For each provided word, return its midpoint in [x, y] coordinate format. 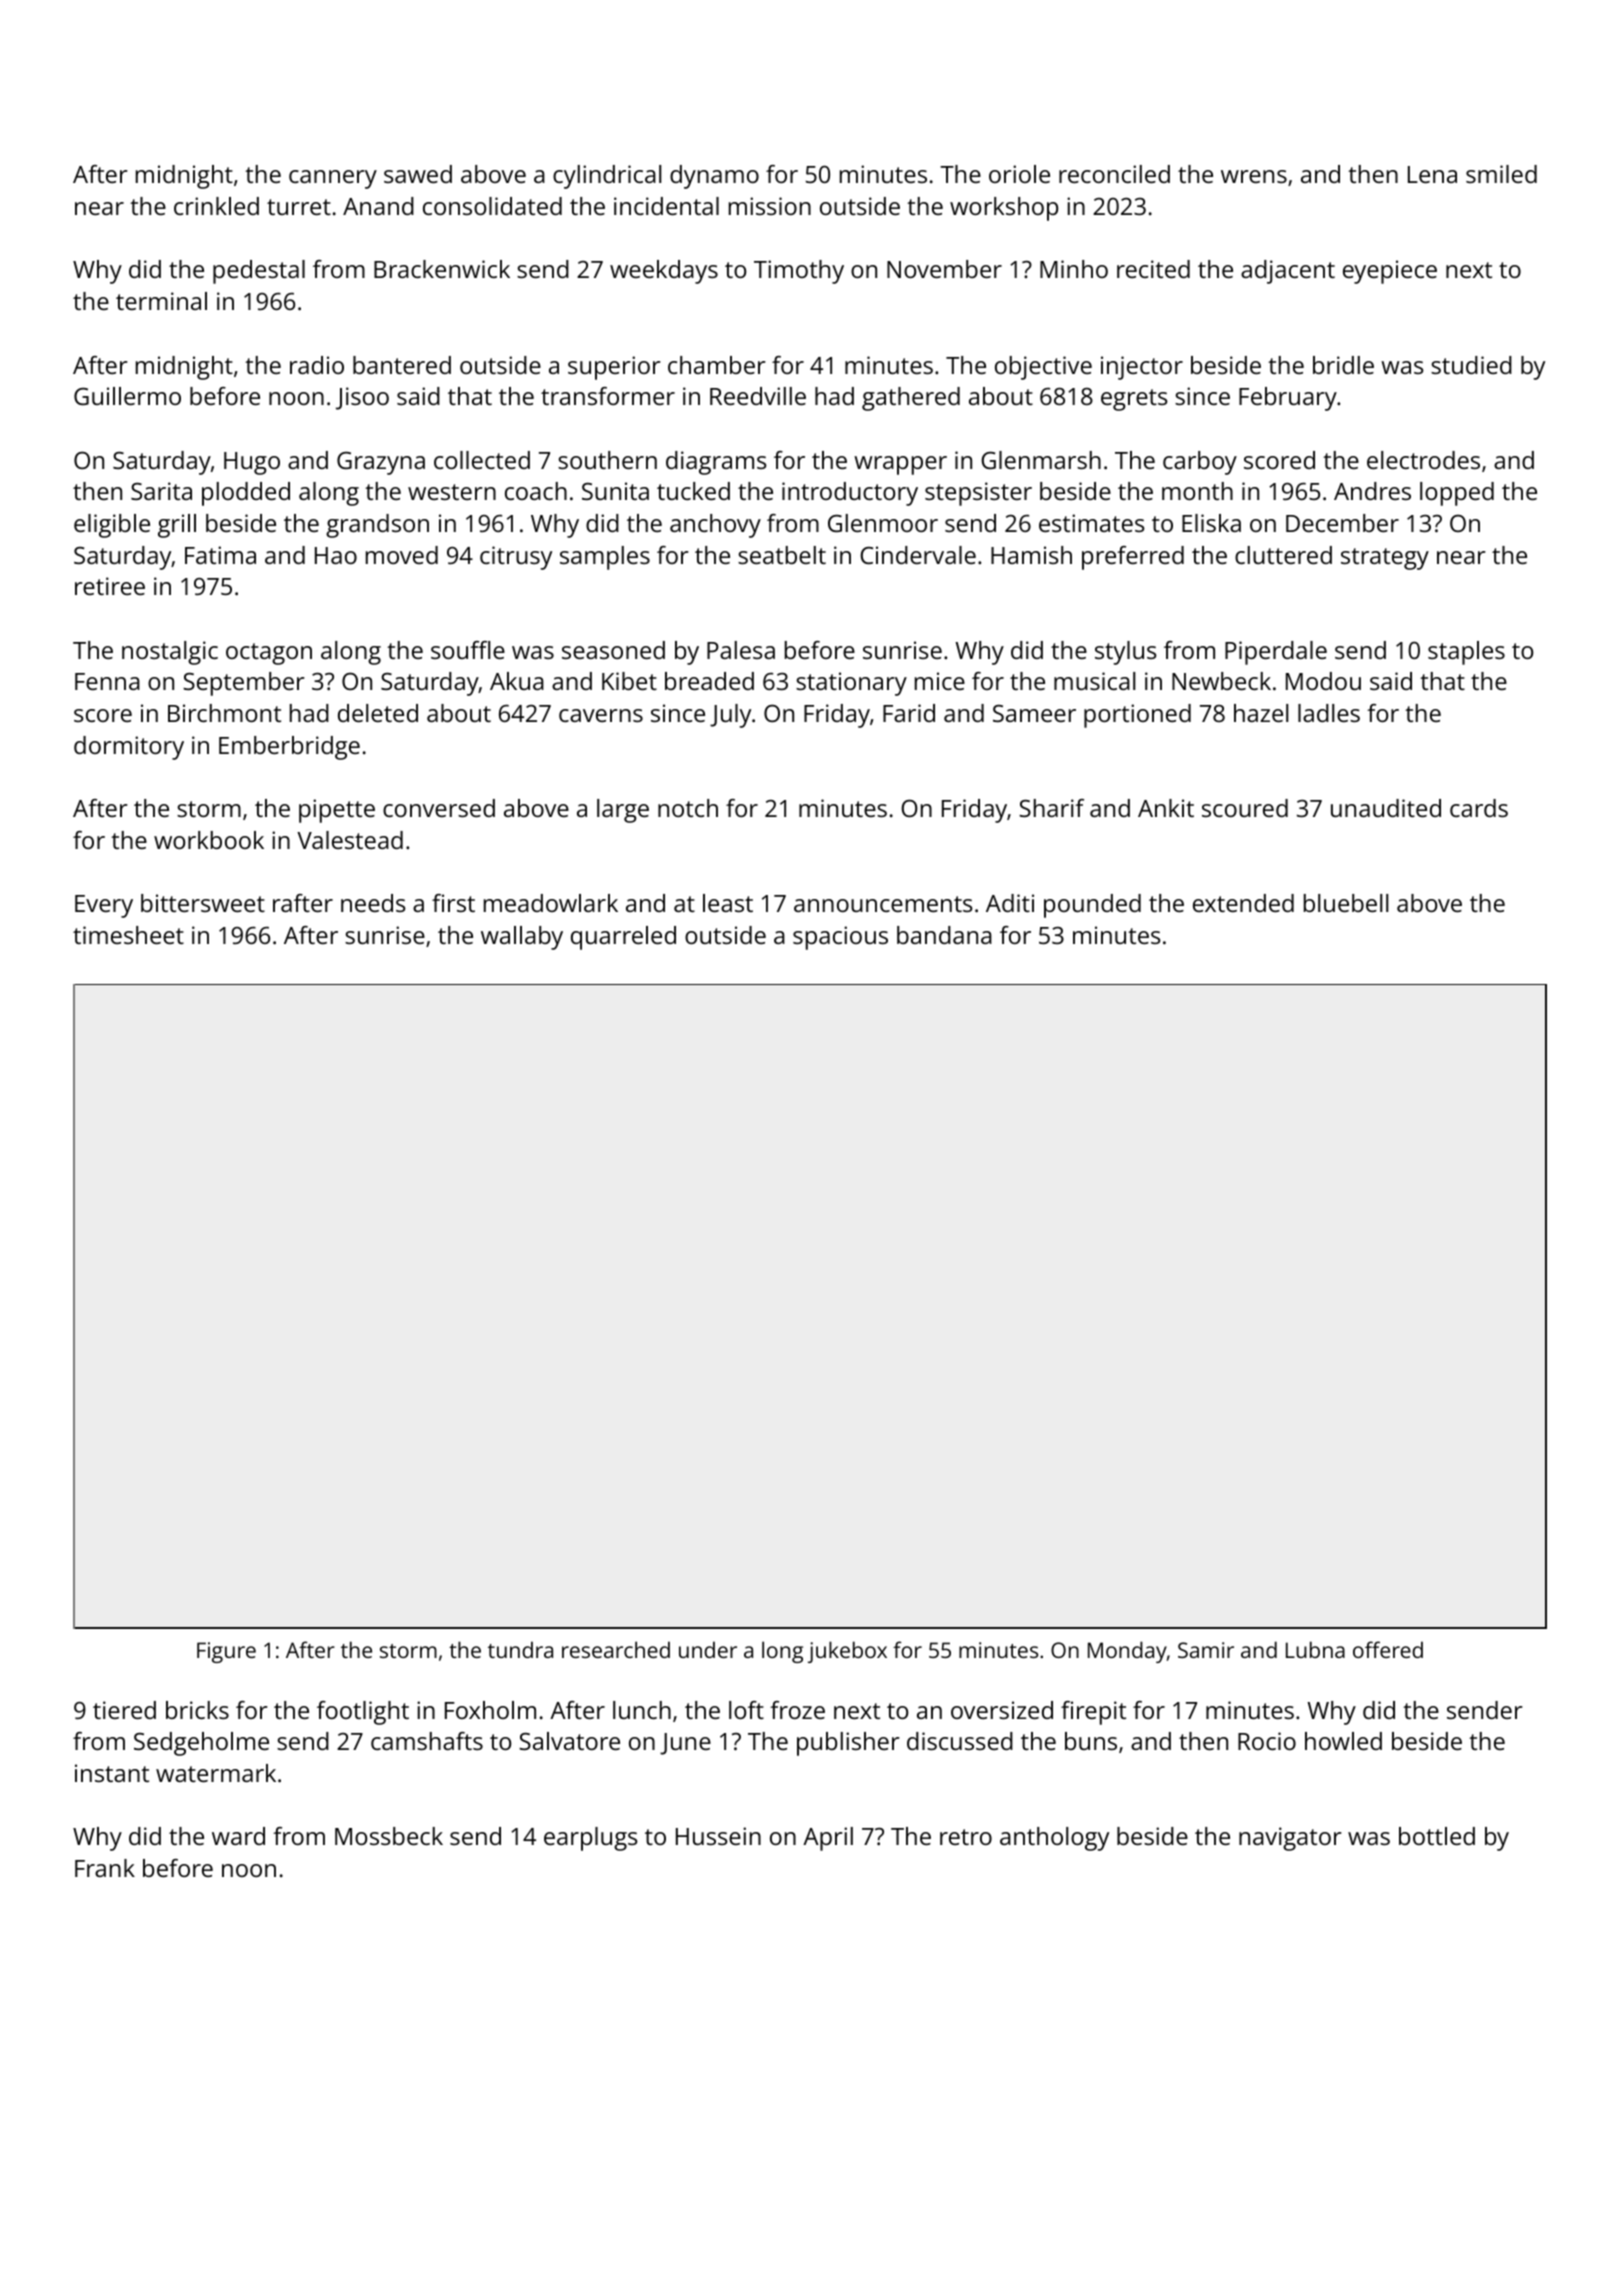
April [828, 1839]
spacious [840, 938]
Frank [105, 1868]
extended [1243, 903]
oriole [1019, 174]
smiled [1501, 174]
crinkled [216, 206]
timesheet [128, 935]
